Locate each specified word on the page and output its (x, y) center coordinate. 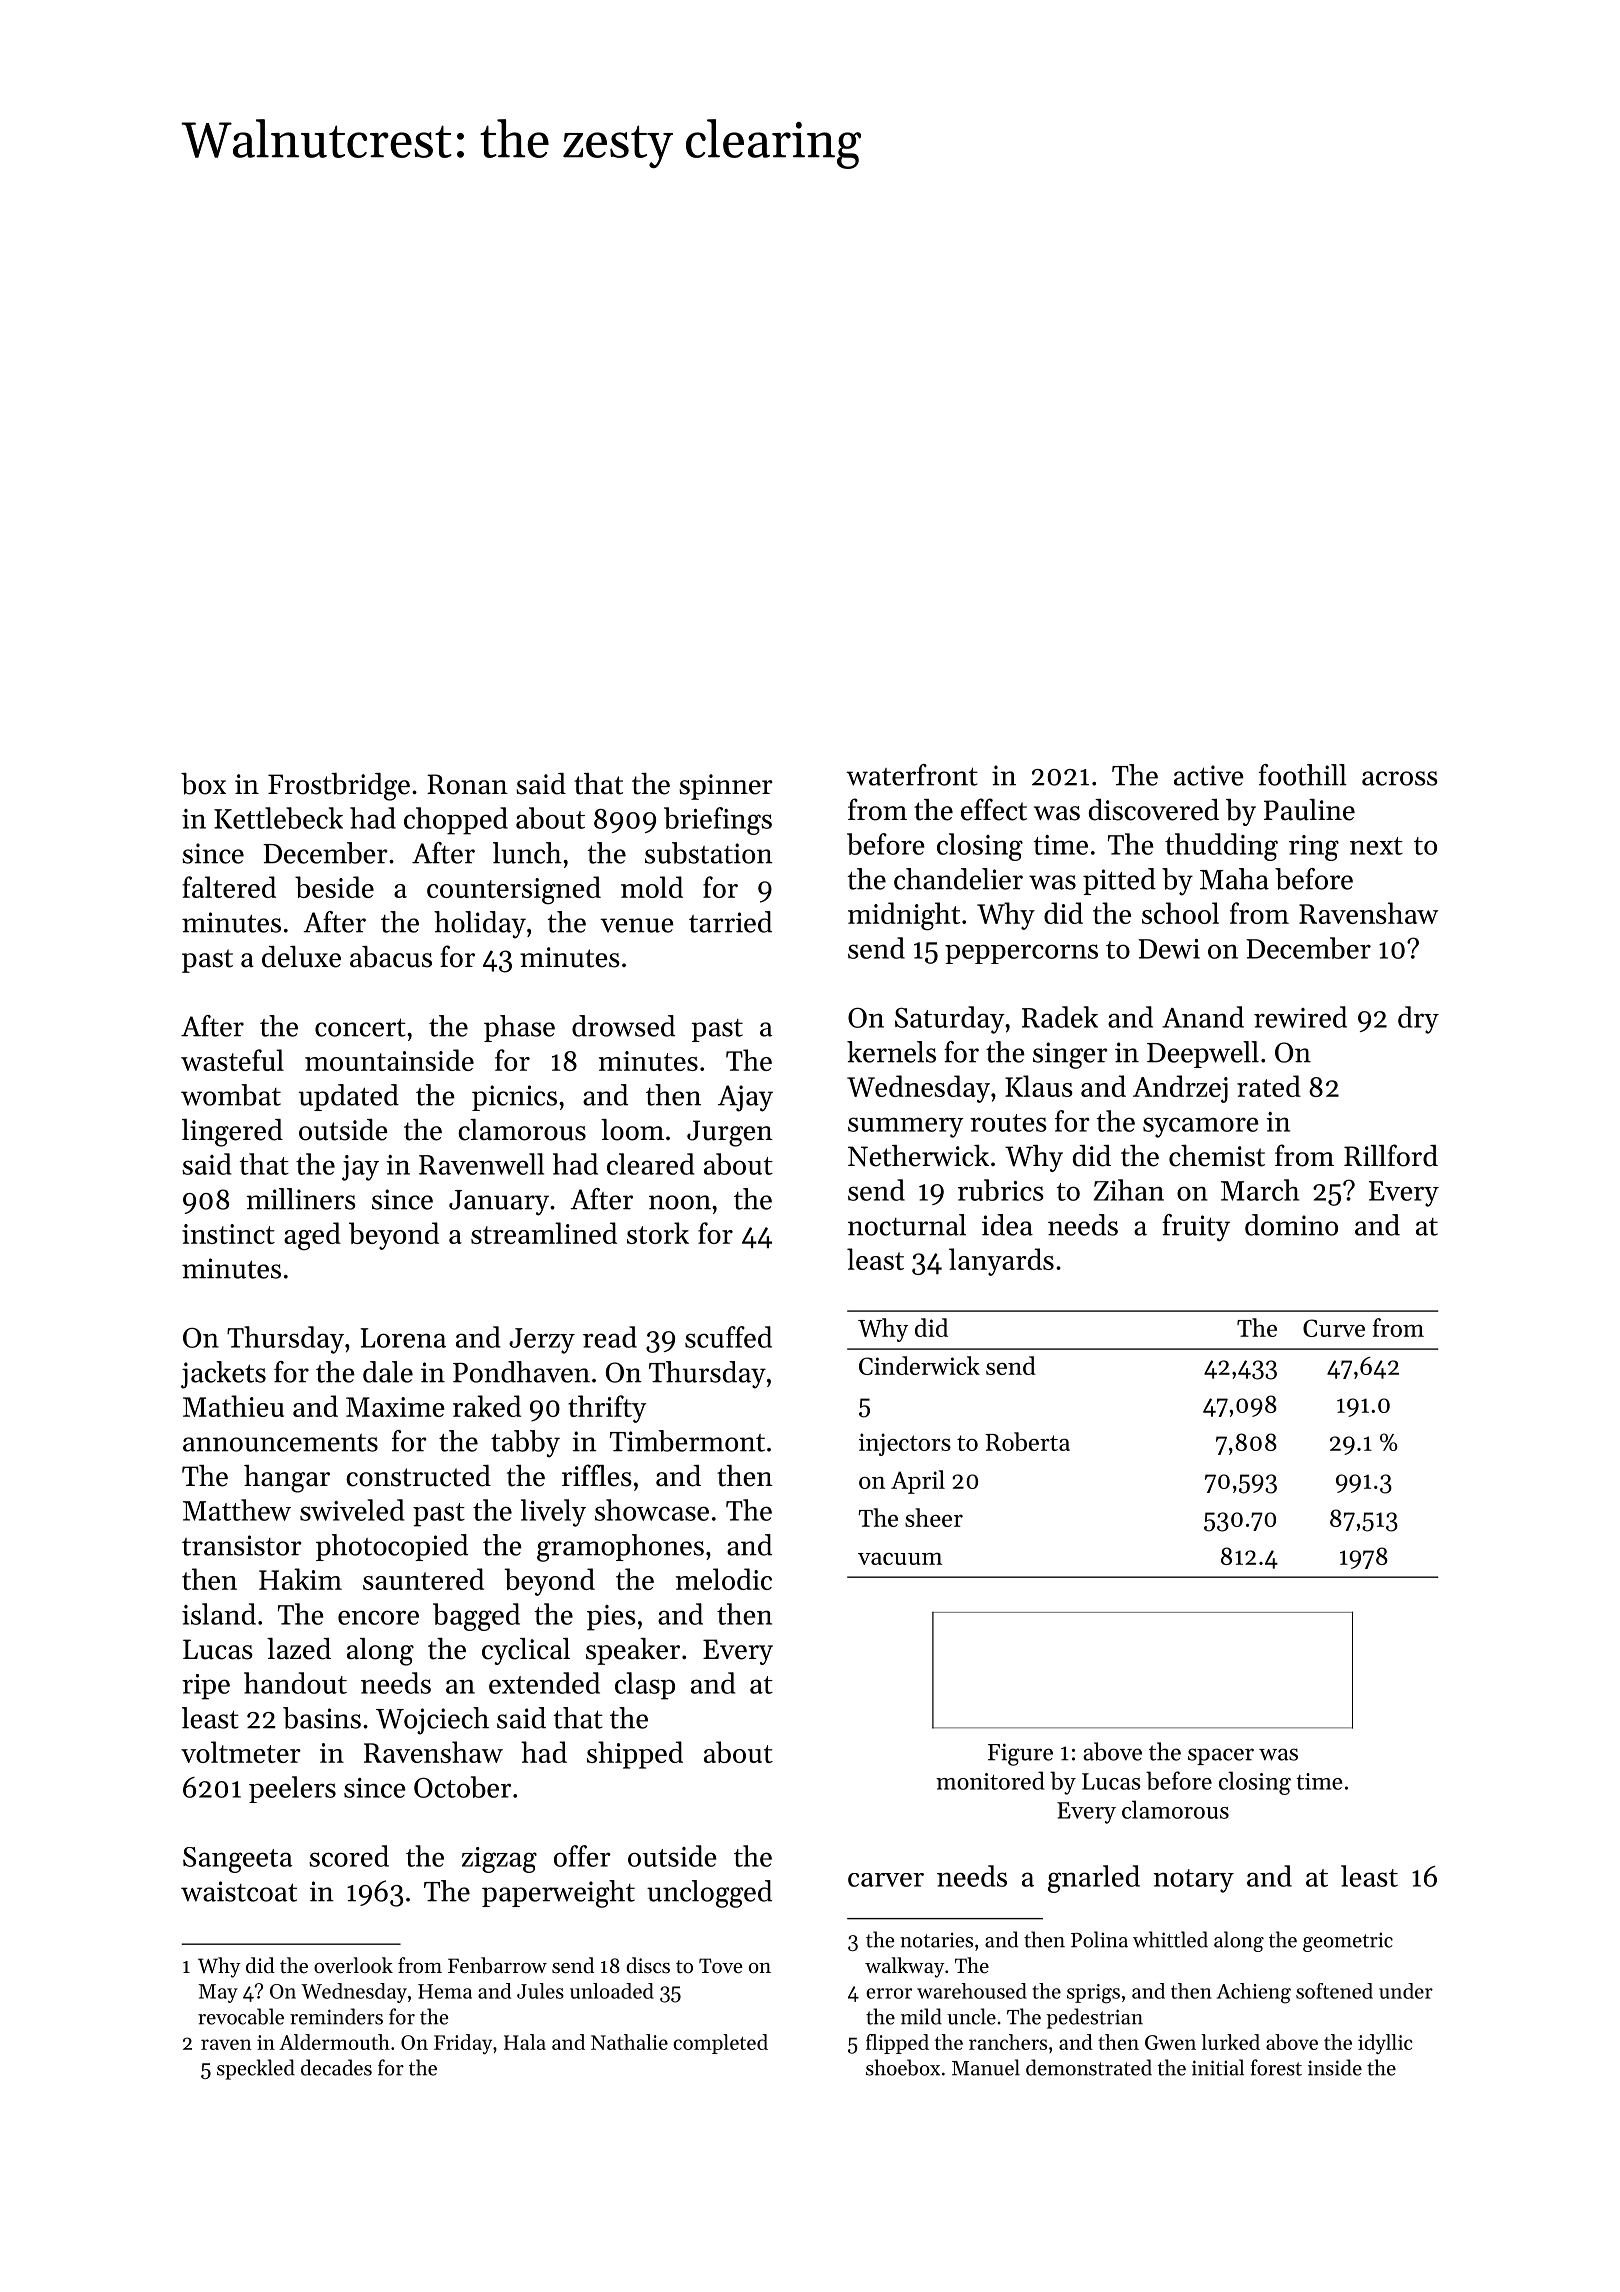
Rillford (1391, 1155)
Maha (1234, 879)
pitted (1119, 881)
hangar (287, 1479)
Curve (1334, 1328)
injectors (905, 1444)
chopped (456, 821)
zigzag (499, 1860)
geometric (1348, 1942)
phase (519, 1028)
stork (658, 1233)
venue (637, 925)
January (499, 1203)
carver (886, 1880)
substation (709, 853)
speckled (256, 2069)
